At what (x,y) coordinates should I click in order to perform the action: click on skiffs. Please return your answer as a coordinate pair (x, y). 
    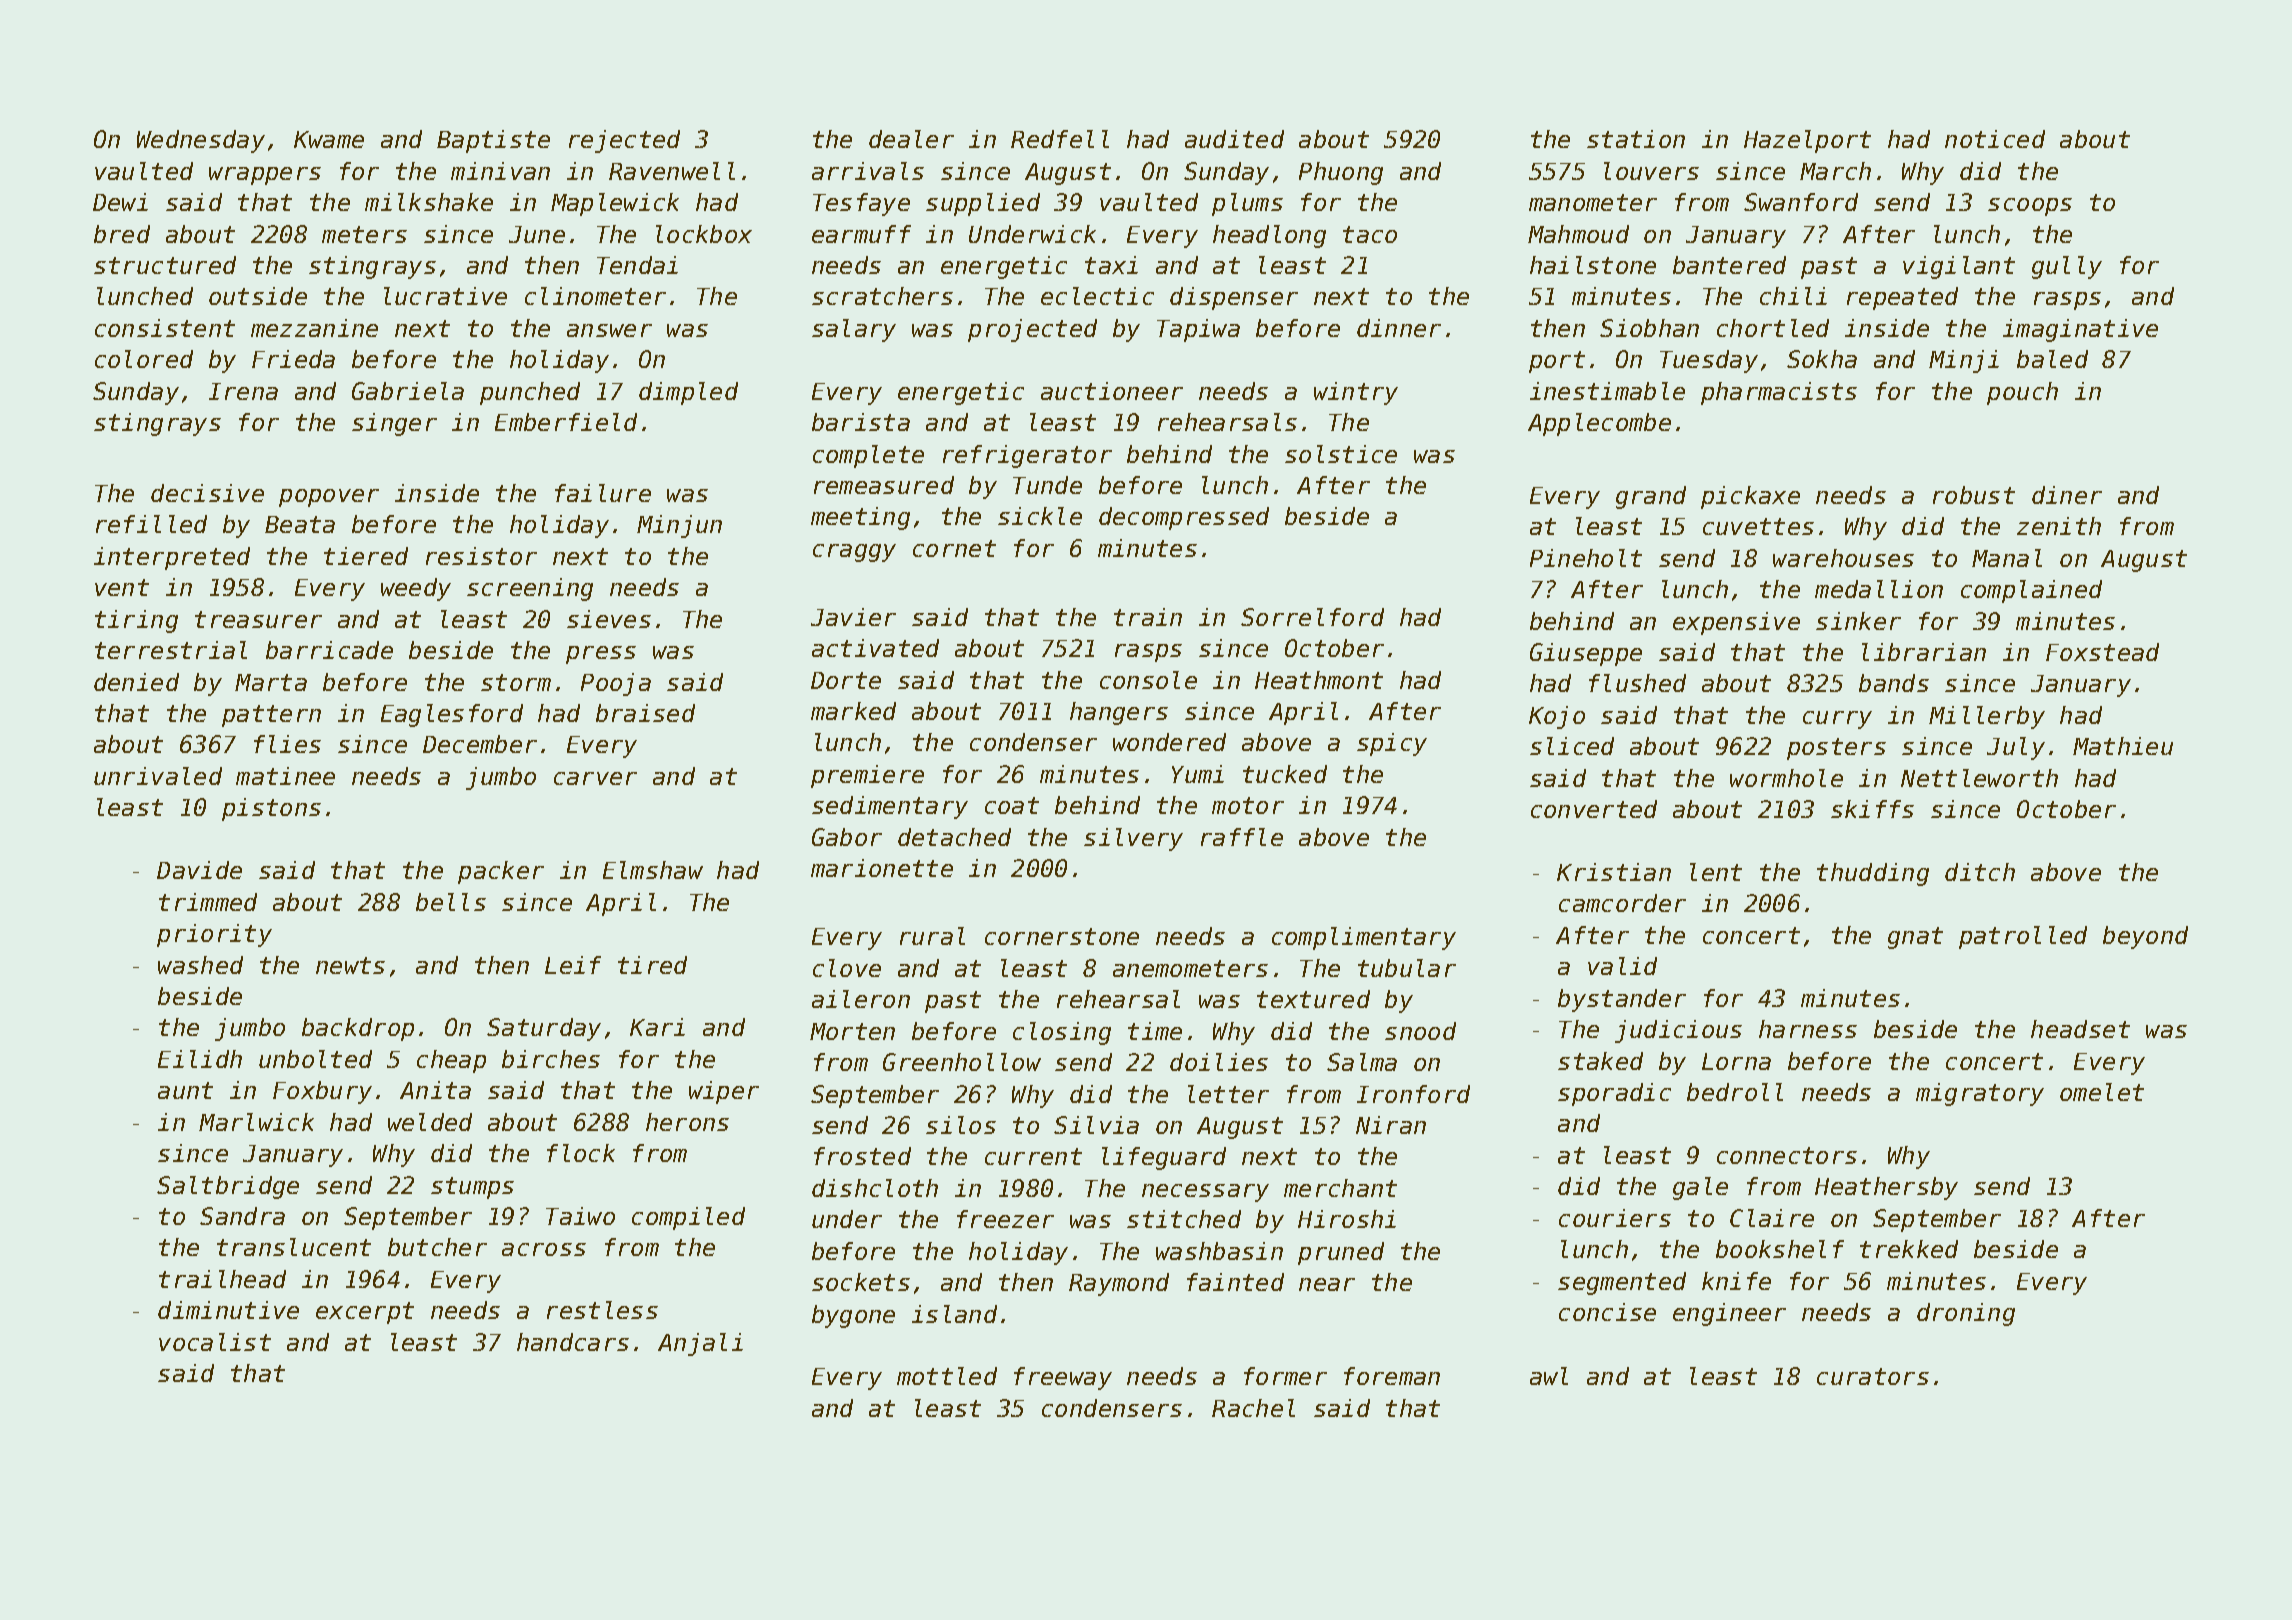
    Looking at the image, I should click on (1872, 809).
